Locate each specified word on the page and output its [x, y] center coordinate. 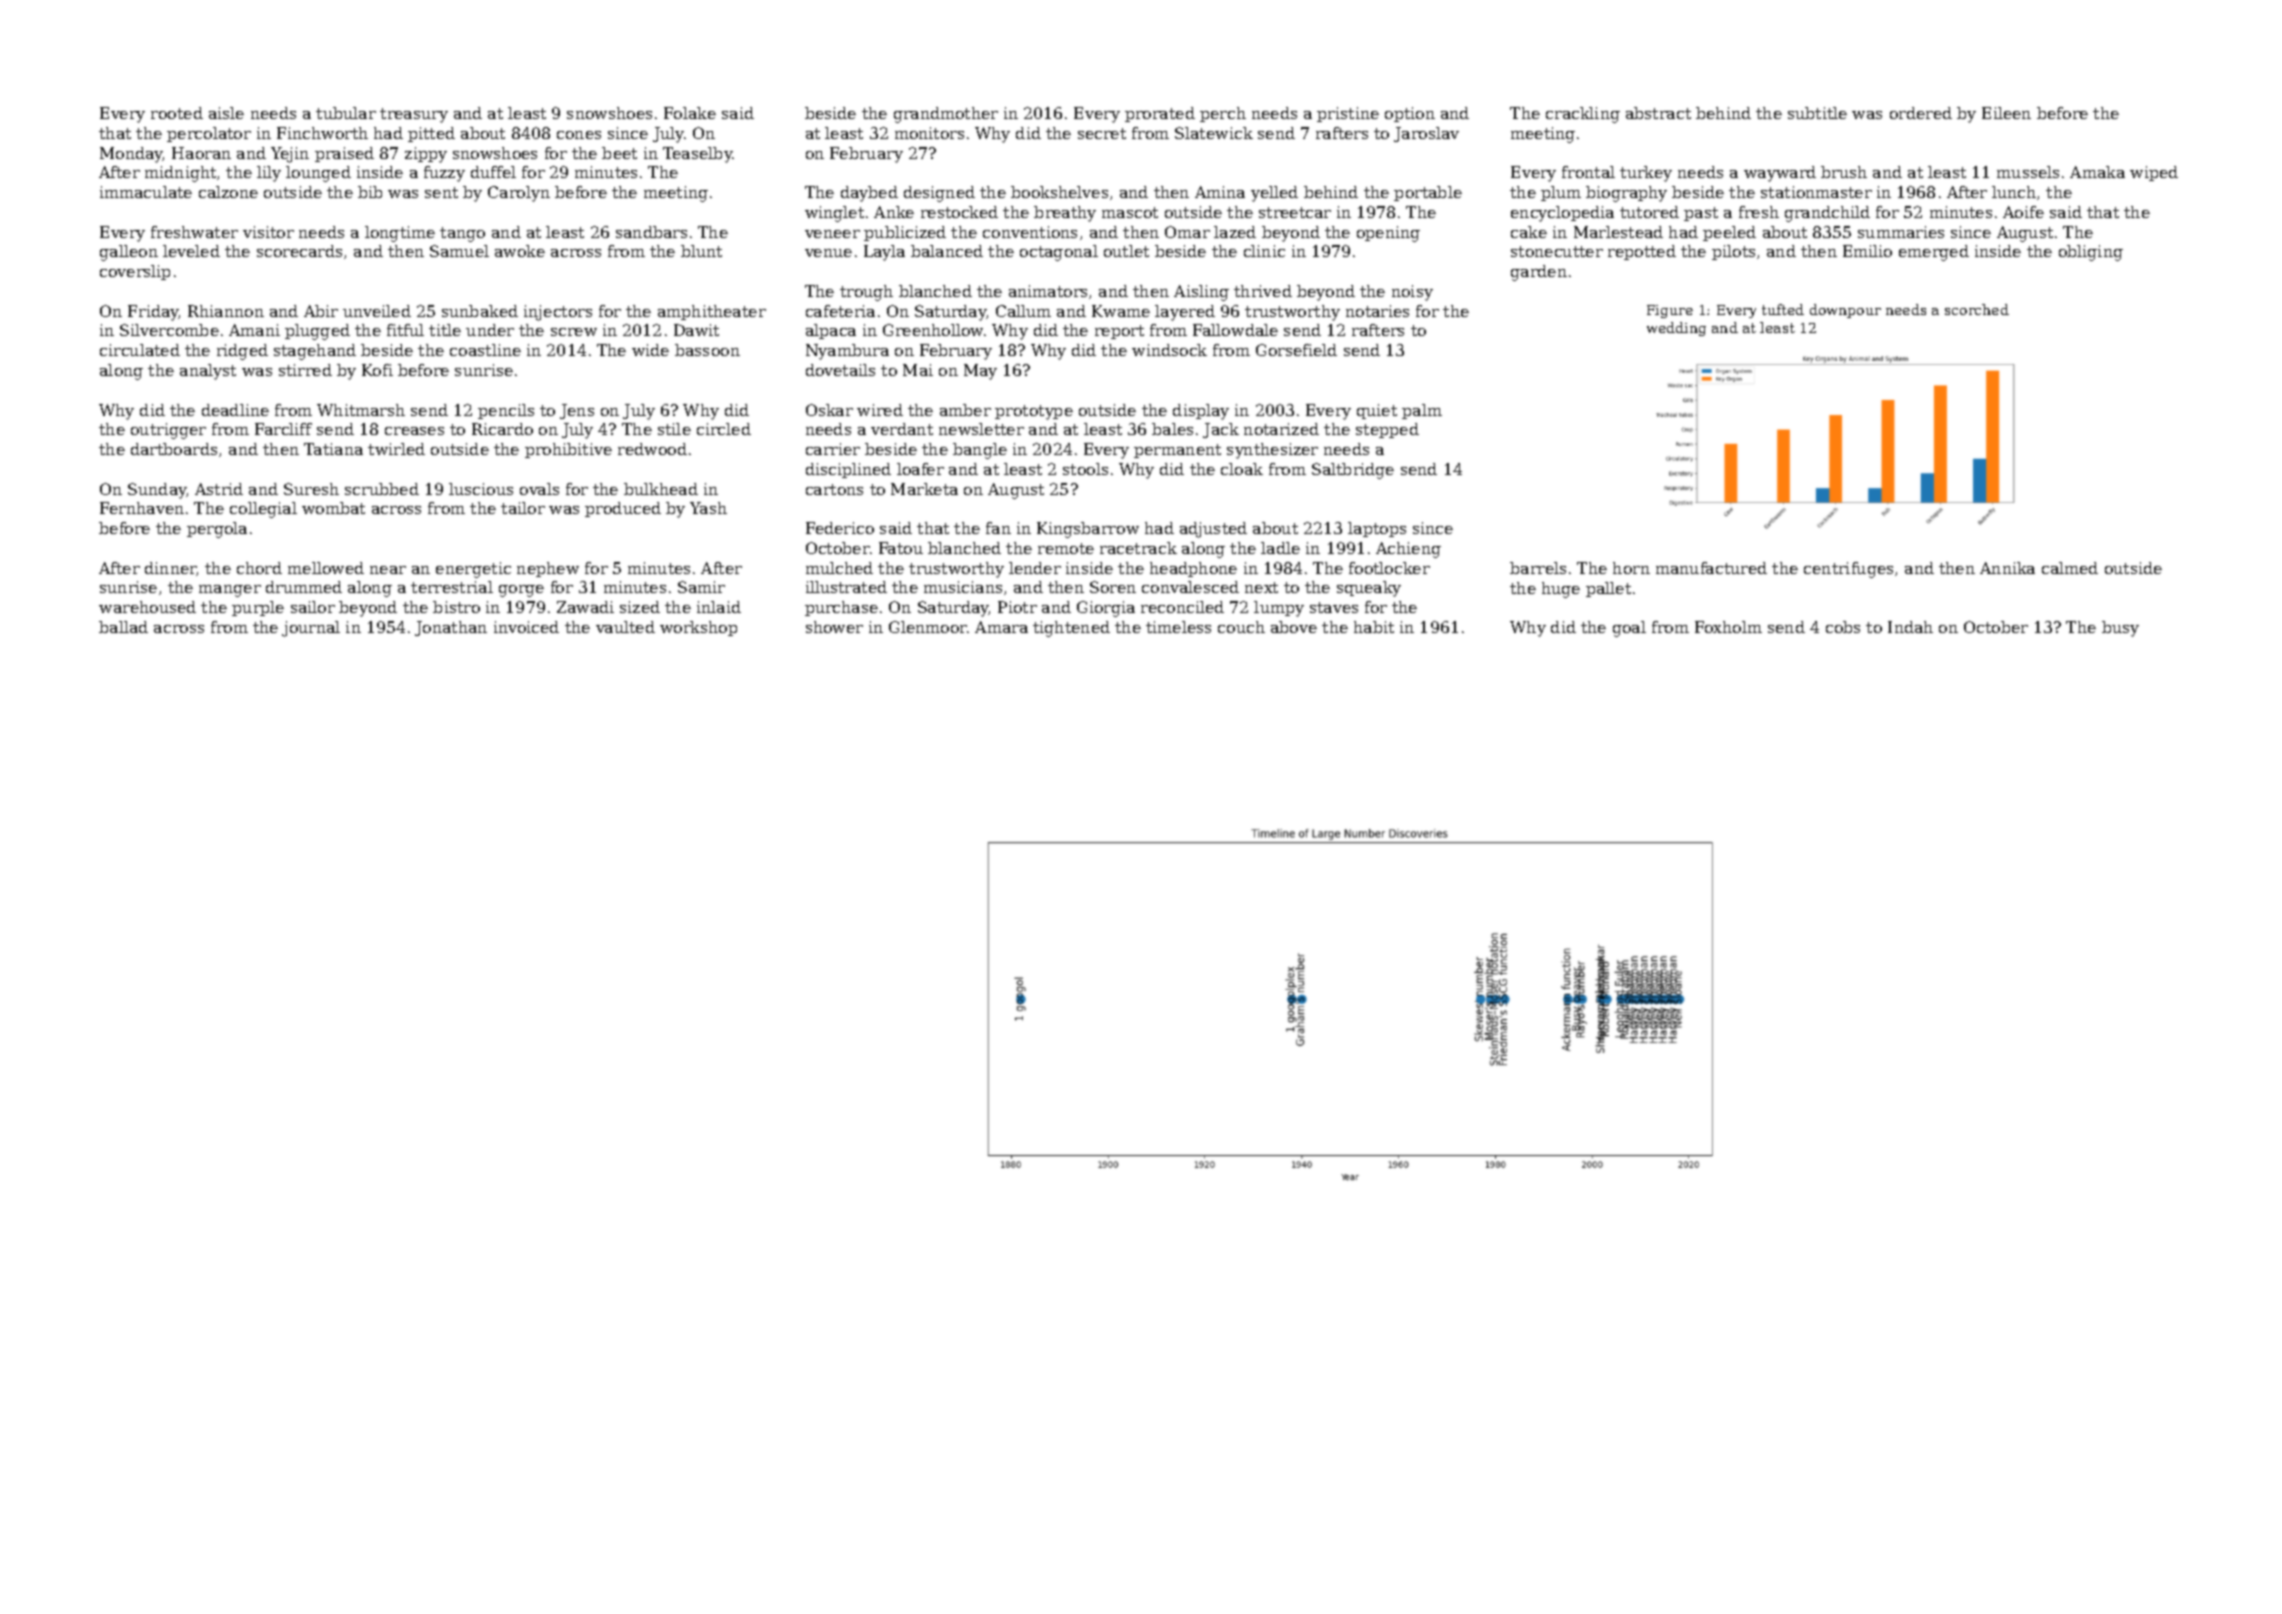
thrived [1263, 291]
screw [574, 332]
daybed [869, 194]
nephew [548, 569]
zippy [426, 155]
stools [1085, 469]
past [1701, 214]
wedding [1676, 329]
